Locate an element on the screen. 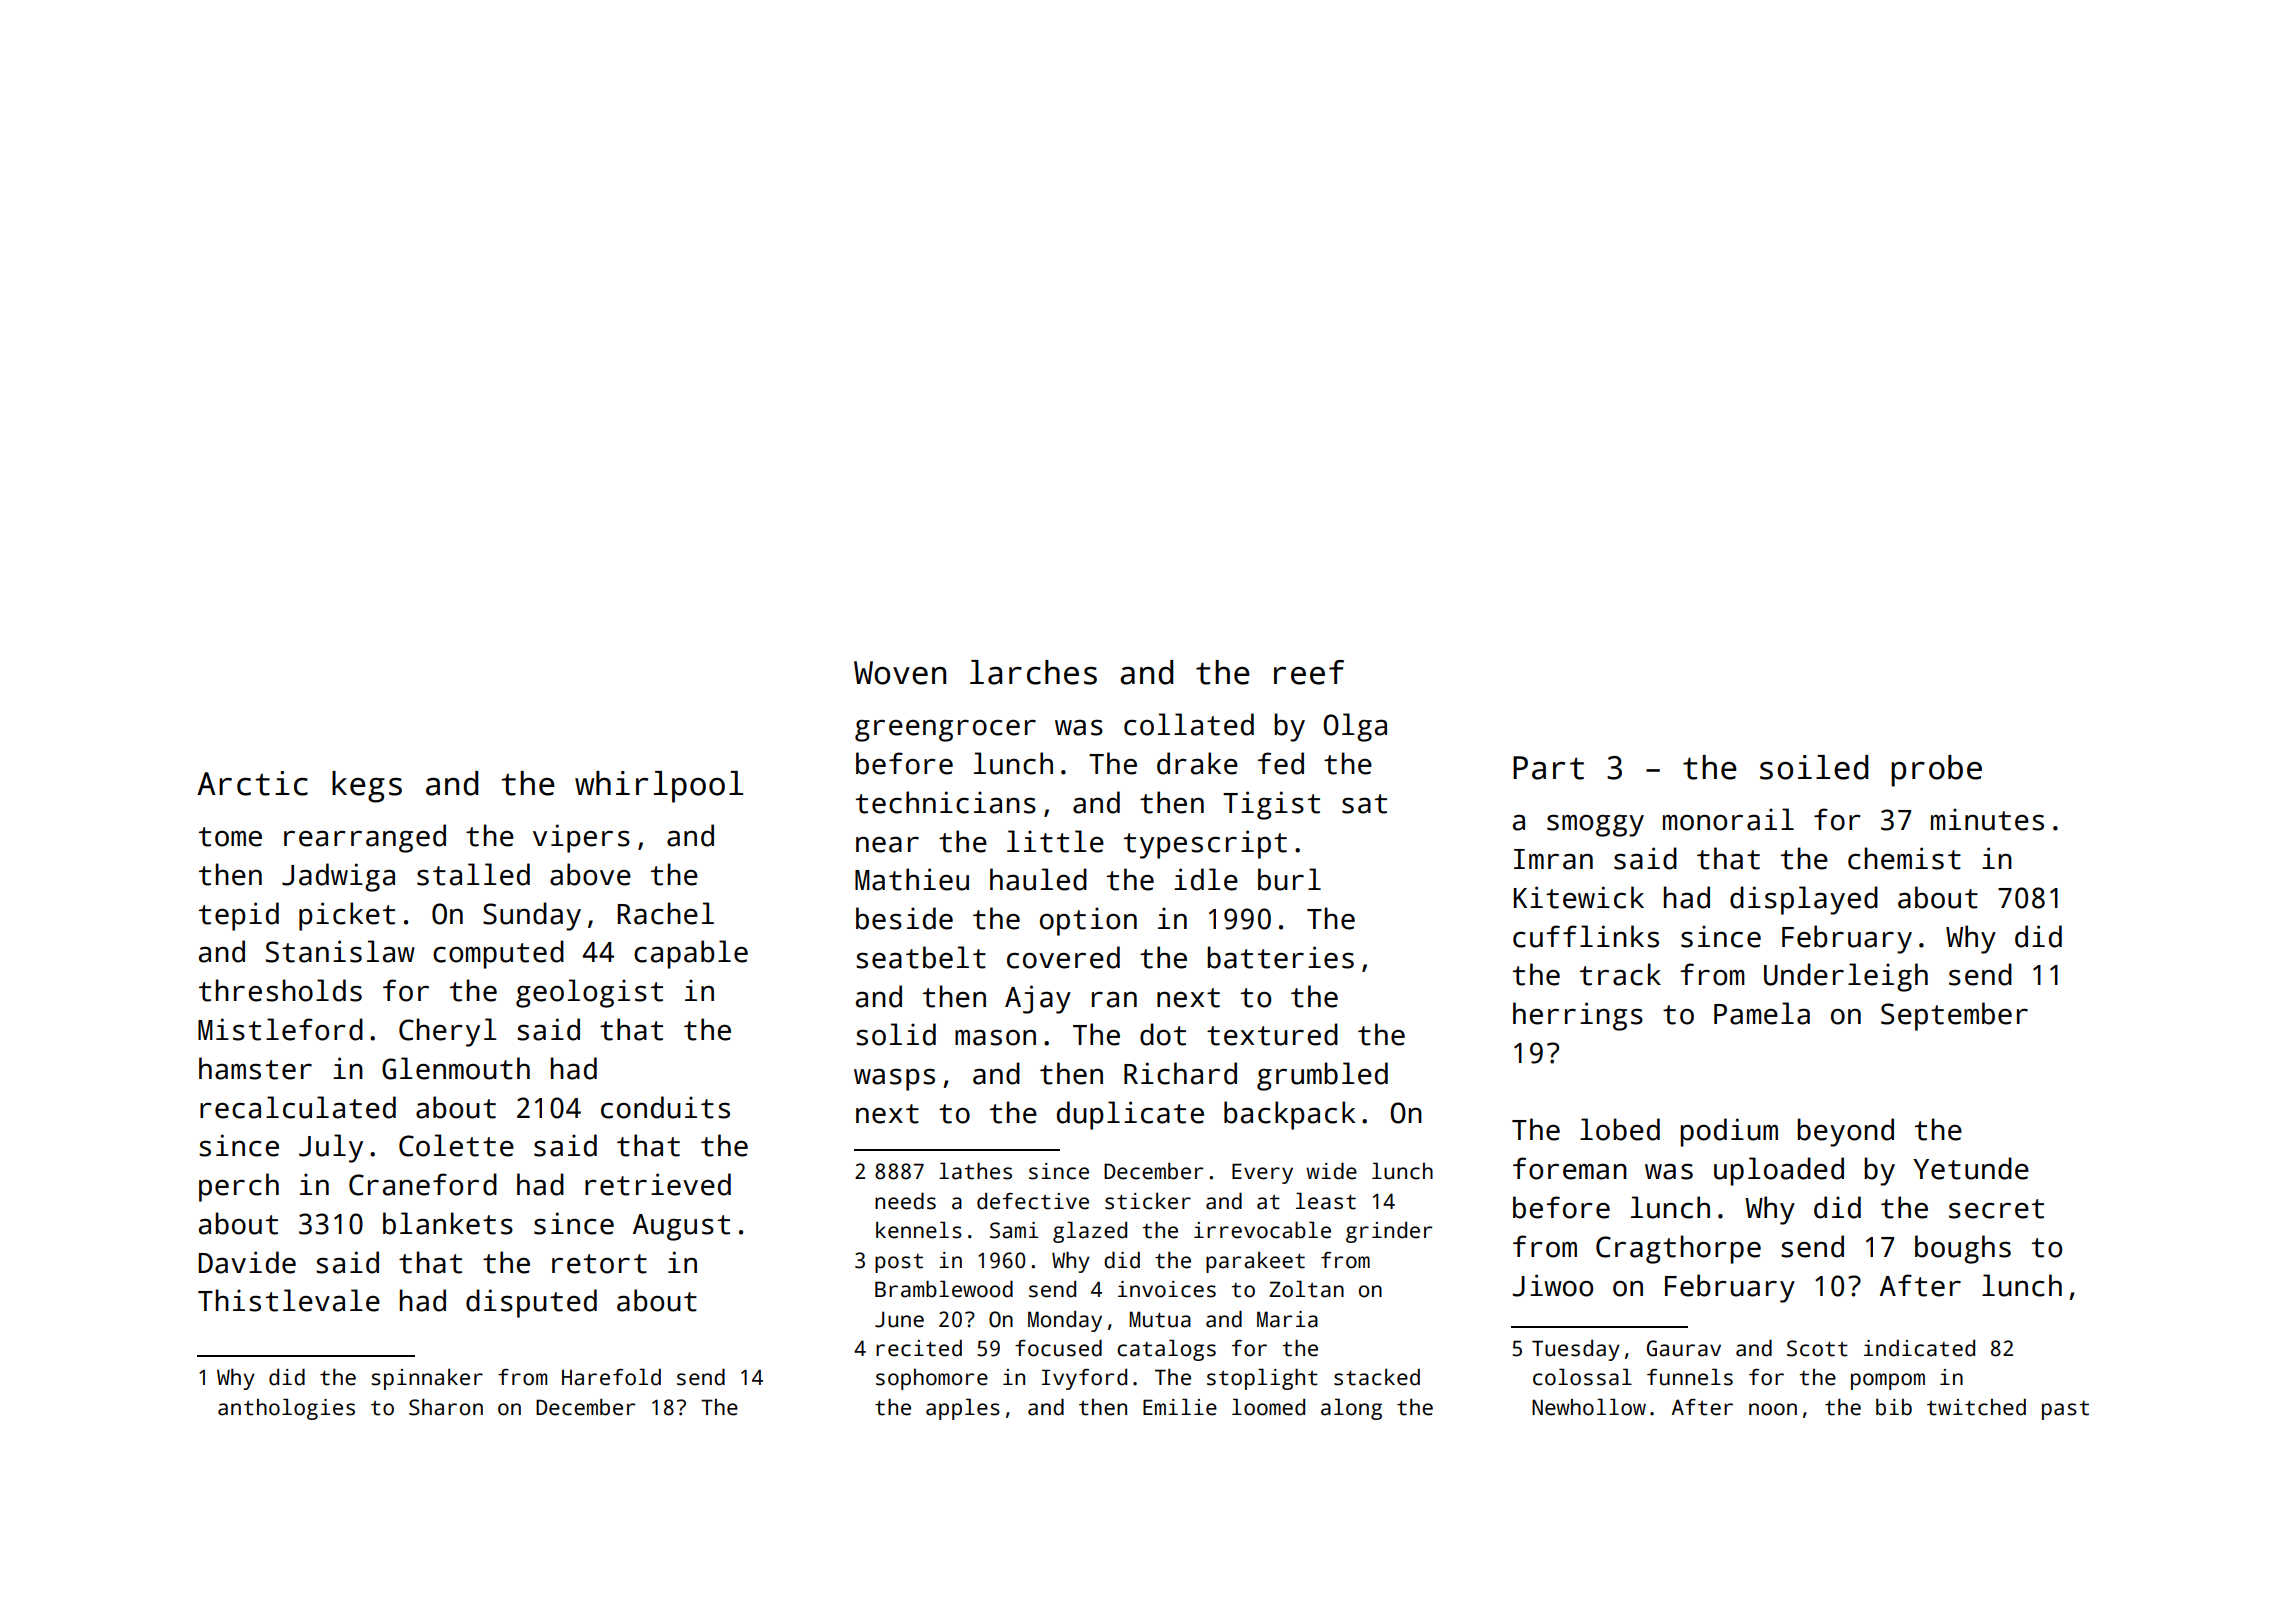 The height and width of the screenshot is (1620, 2292). Zoltan is located at coordinates (1306, 1289).
